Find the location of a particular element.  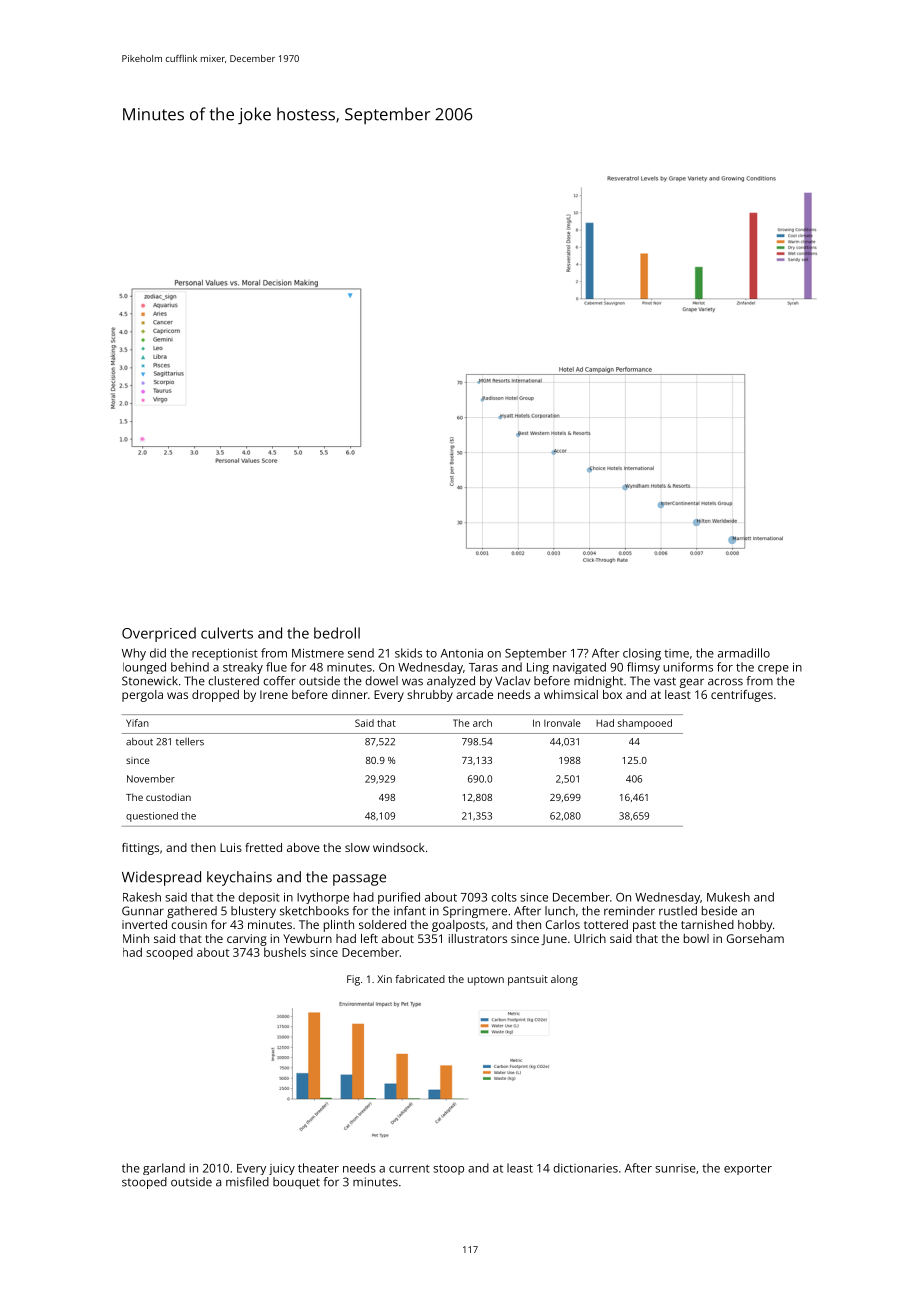

gathered is located at coordinates (192, 912).
